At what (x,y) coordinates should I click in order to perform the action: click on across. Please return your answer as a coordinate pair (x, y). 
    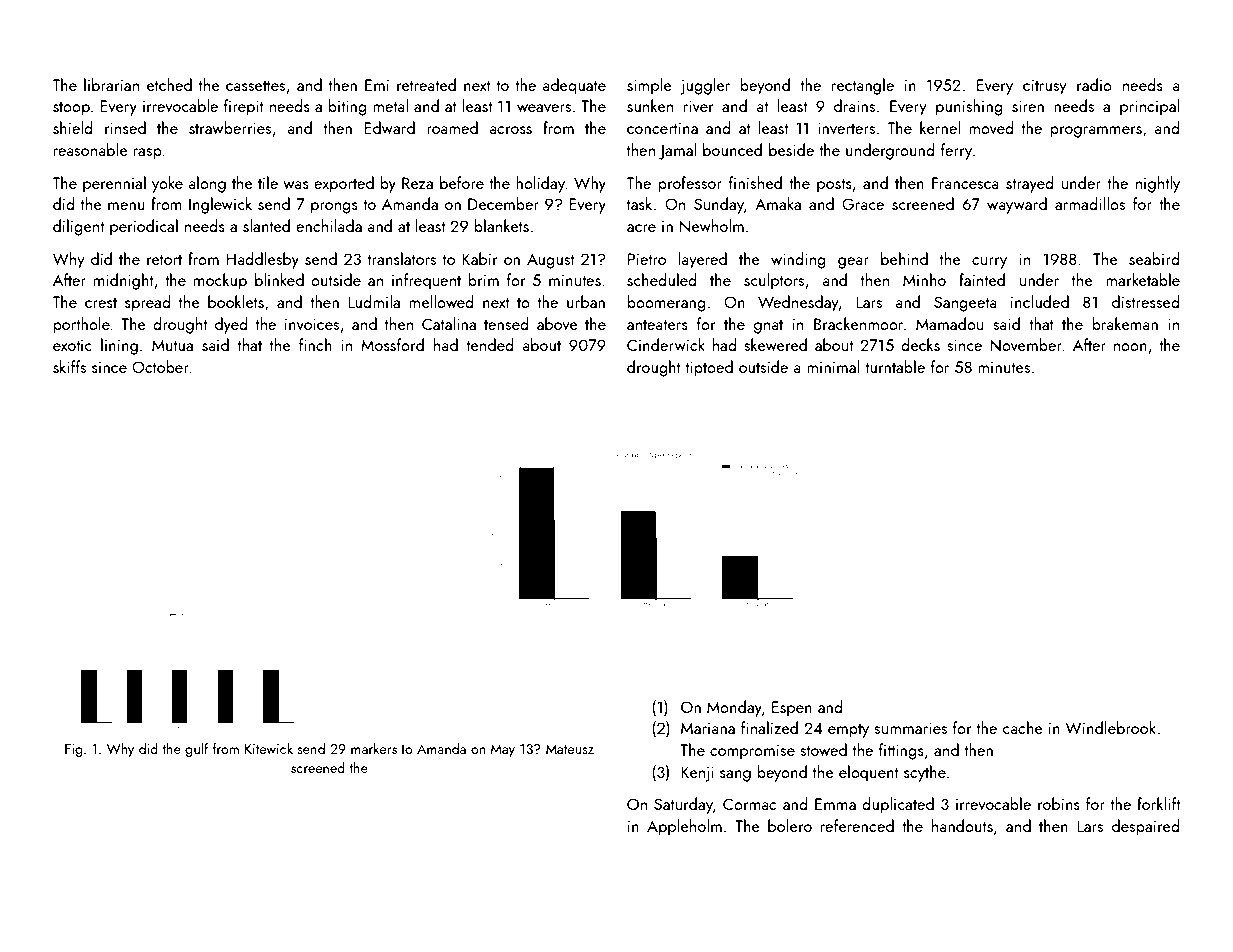
    Looking at the image, I should click on (510, 130).
